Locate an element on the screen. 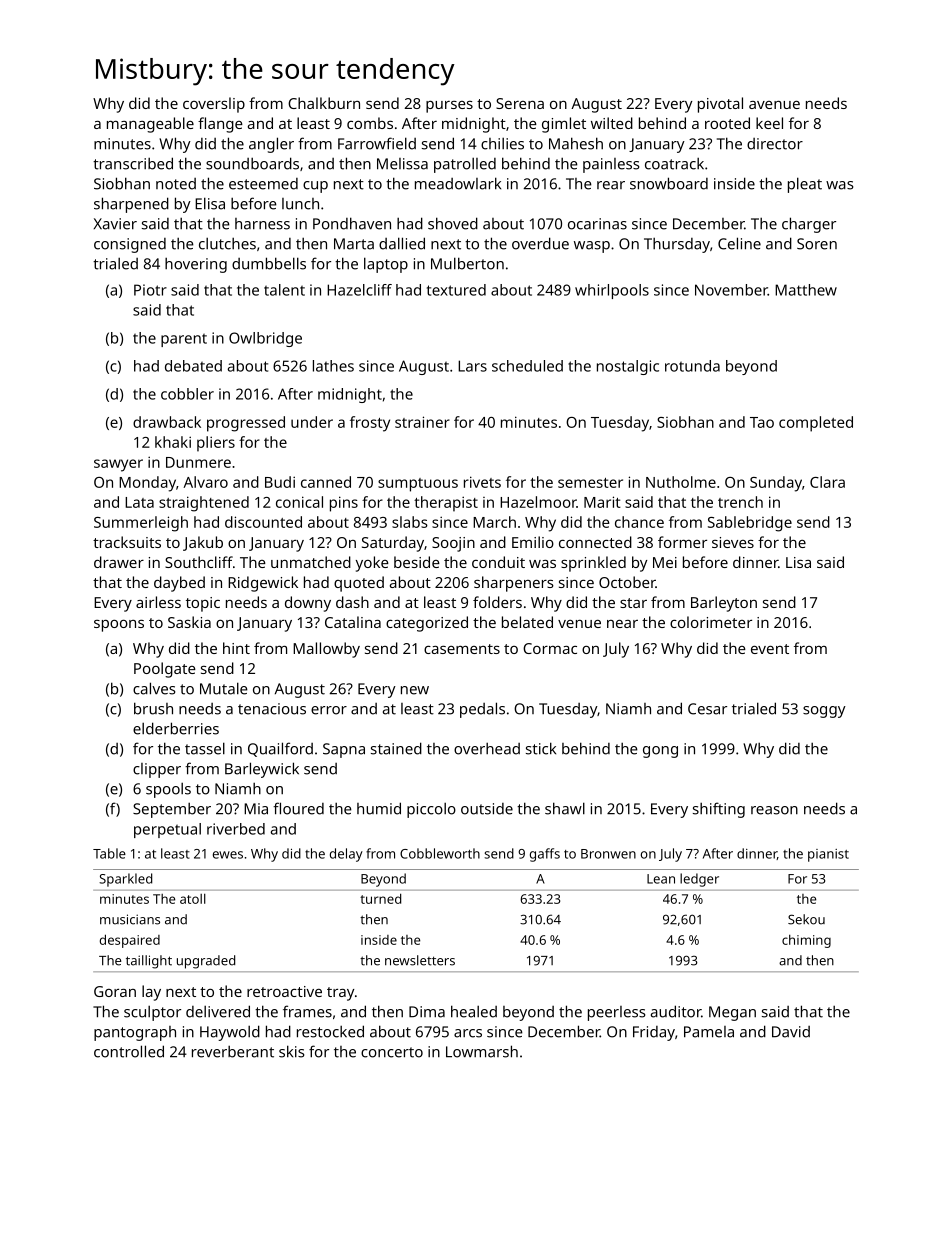  drawback is located at coordinates (167, 422).
